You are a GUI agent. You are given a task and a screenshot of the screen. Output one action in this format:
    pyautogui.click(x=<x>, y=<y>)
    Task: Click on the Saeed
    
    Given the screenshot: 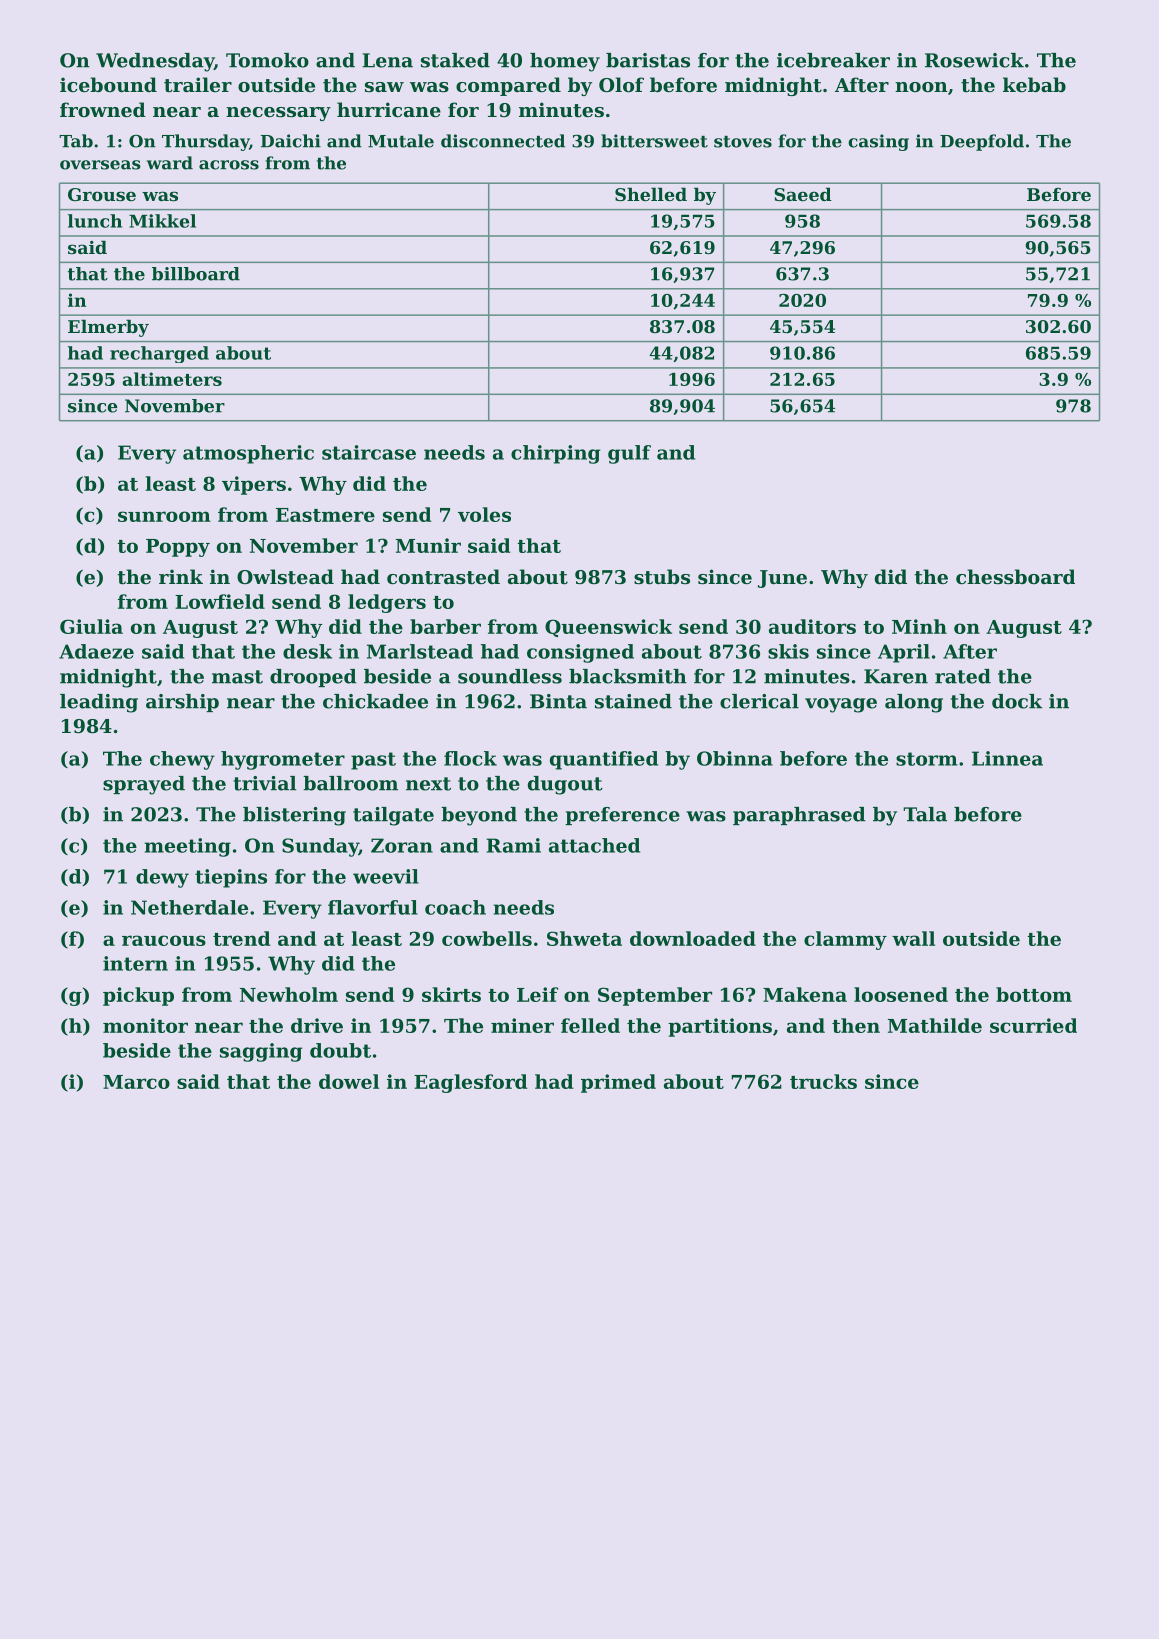 What is the action you would take?
    pyautogui.click(x=803, y=194)
